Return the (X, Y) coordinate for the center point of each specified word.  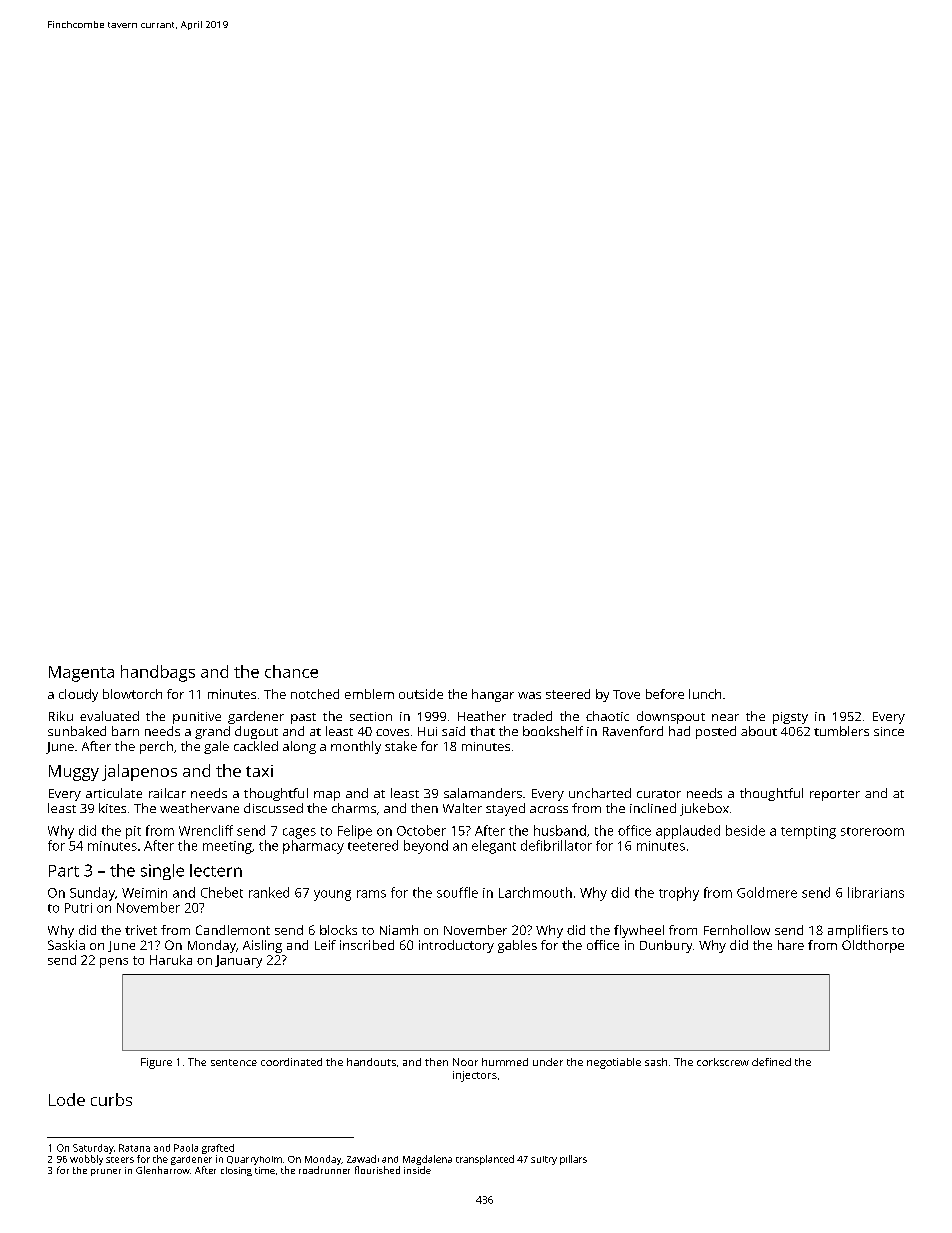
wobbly (86, 1160)
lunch (705, 694)
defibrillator (556, 845)
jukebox (704, 809)
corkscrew (723, 1062)
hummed (505, 1062)
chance (291, 671)
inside (417, 1170)
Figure (156, 1063)
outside (421, 694)
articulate (114, 793)
